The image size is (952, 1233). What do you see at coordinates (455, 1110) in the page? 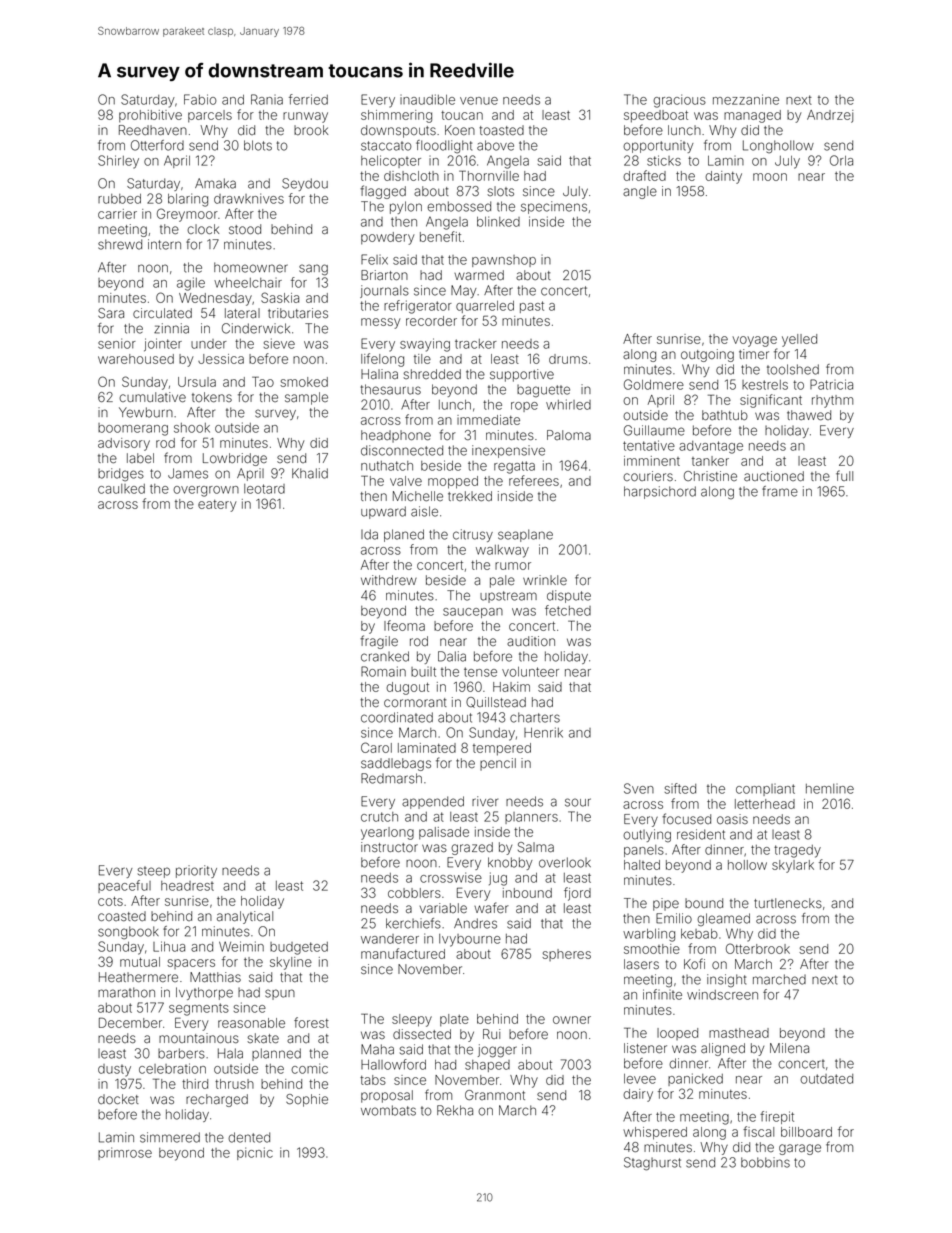
I see `Rekha` at bounding box center [455, 1110].
